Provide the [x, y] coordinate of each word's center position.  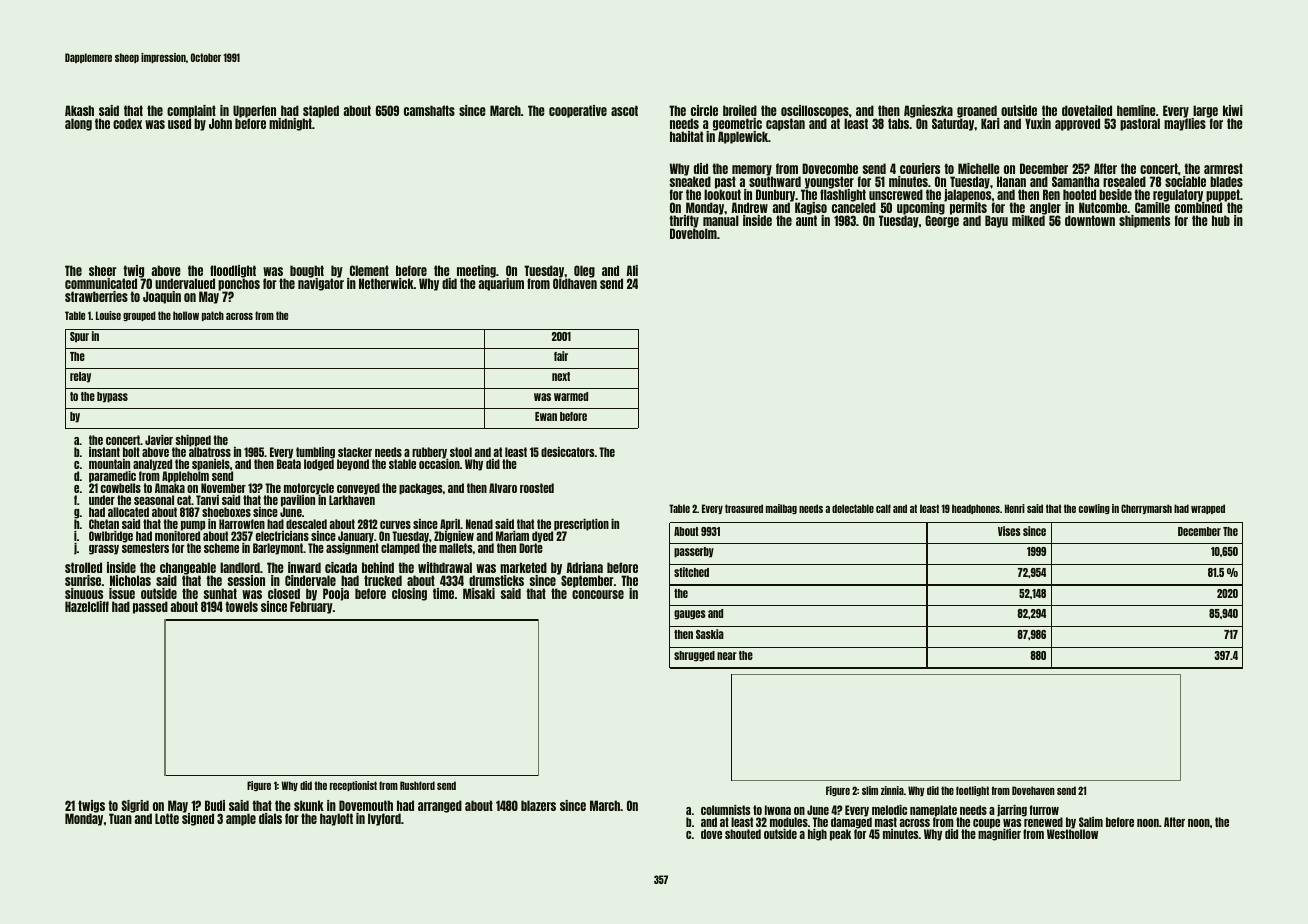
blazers [538, 805]
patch [213, 316]
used [179, 124]
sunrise [83, 580]
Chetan [104, 524]
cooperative [578, 111]
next [561, 376]
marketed [523, 567]
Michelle [979, 168]
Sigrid [136, 807]
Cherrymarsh [1146, 509]
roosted [537, 488]
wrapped [1208, 509]
